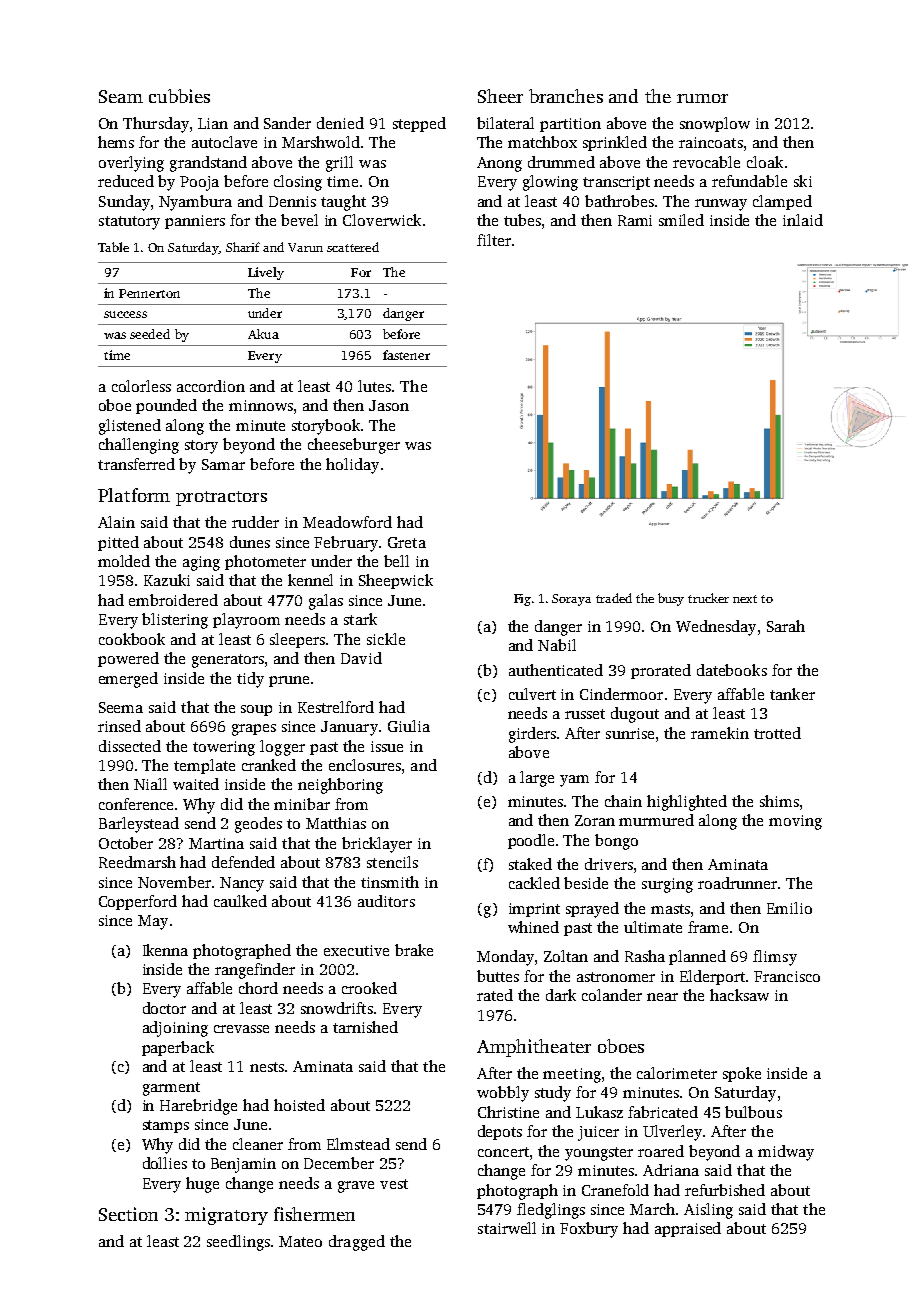 The width and height of the image is (924, 1308). What do you see at coordinates (195, 203) in the image?
I see `Nyambura` at bounding box center [195, 203].
